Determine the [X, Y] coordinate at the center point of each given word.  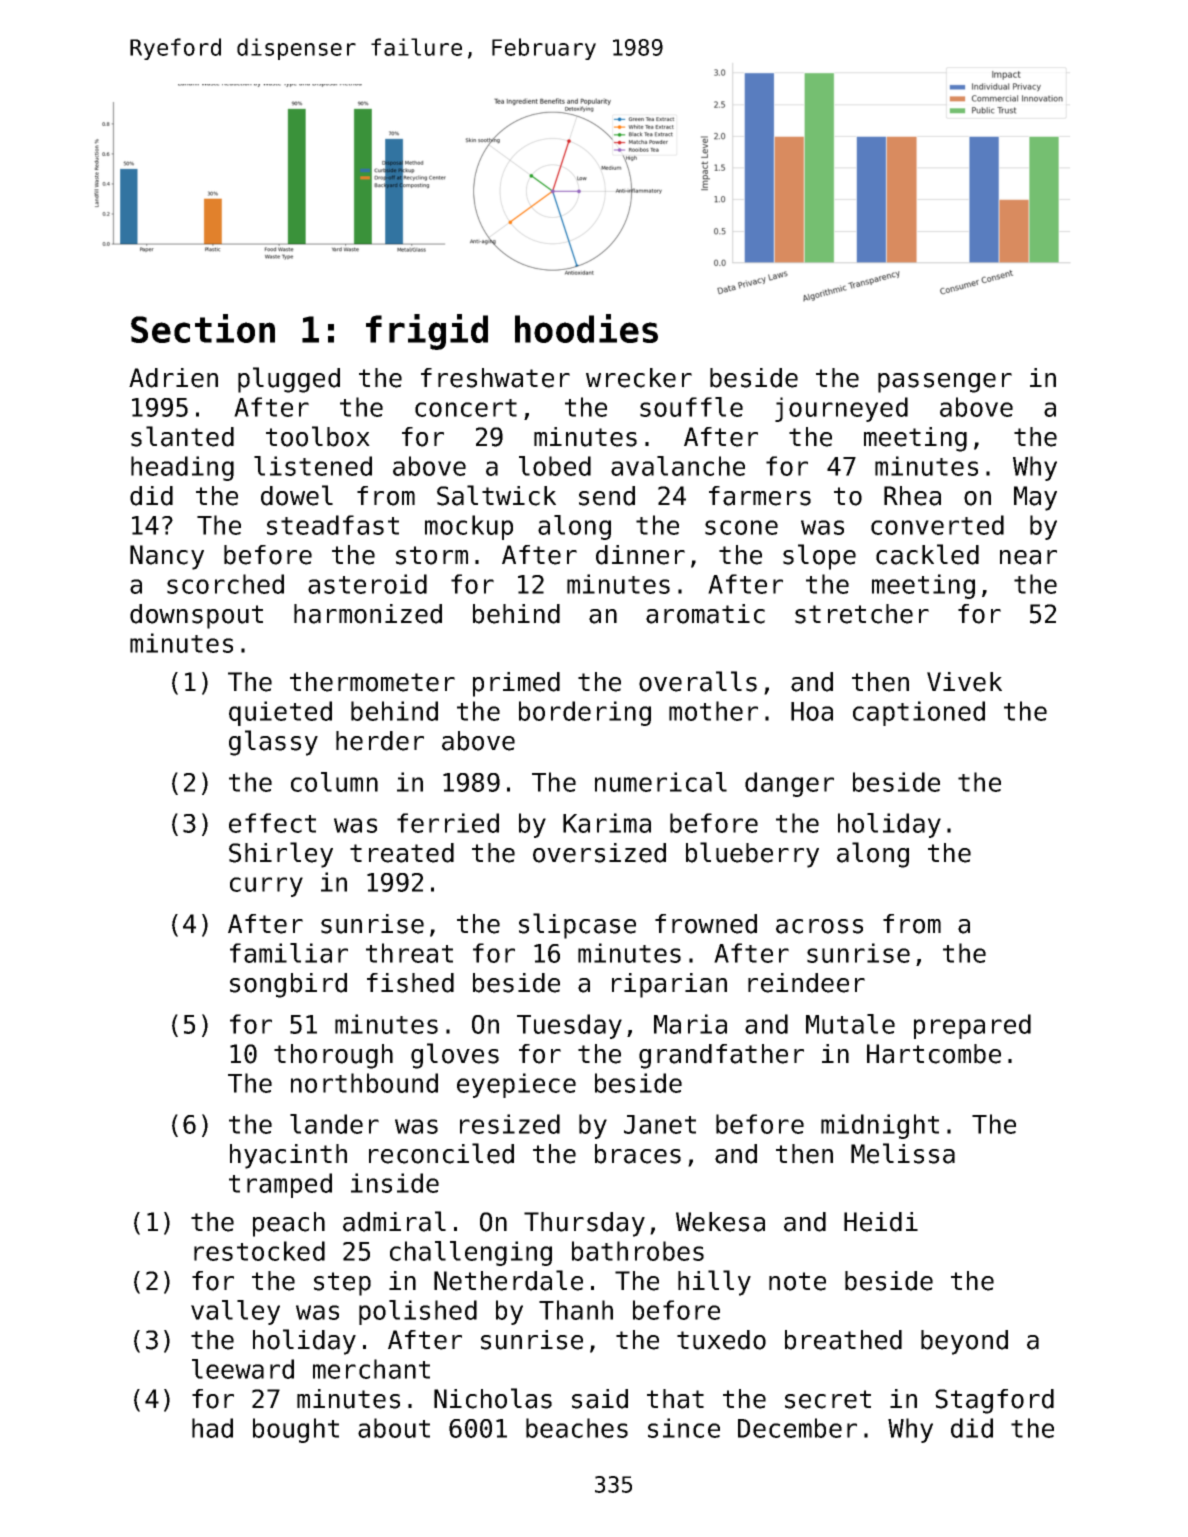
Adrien [173, 378]
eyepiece [516, 1085]
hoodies [586, 328]
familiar [289, 953]
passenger [945, 383]
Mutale [850, 1024]
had [212, 1428]
